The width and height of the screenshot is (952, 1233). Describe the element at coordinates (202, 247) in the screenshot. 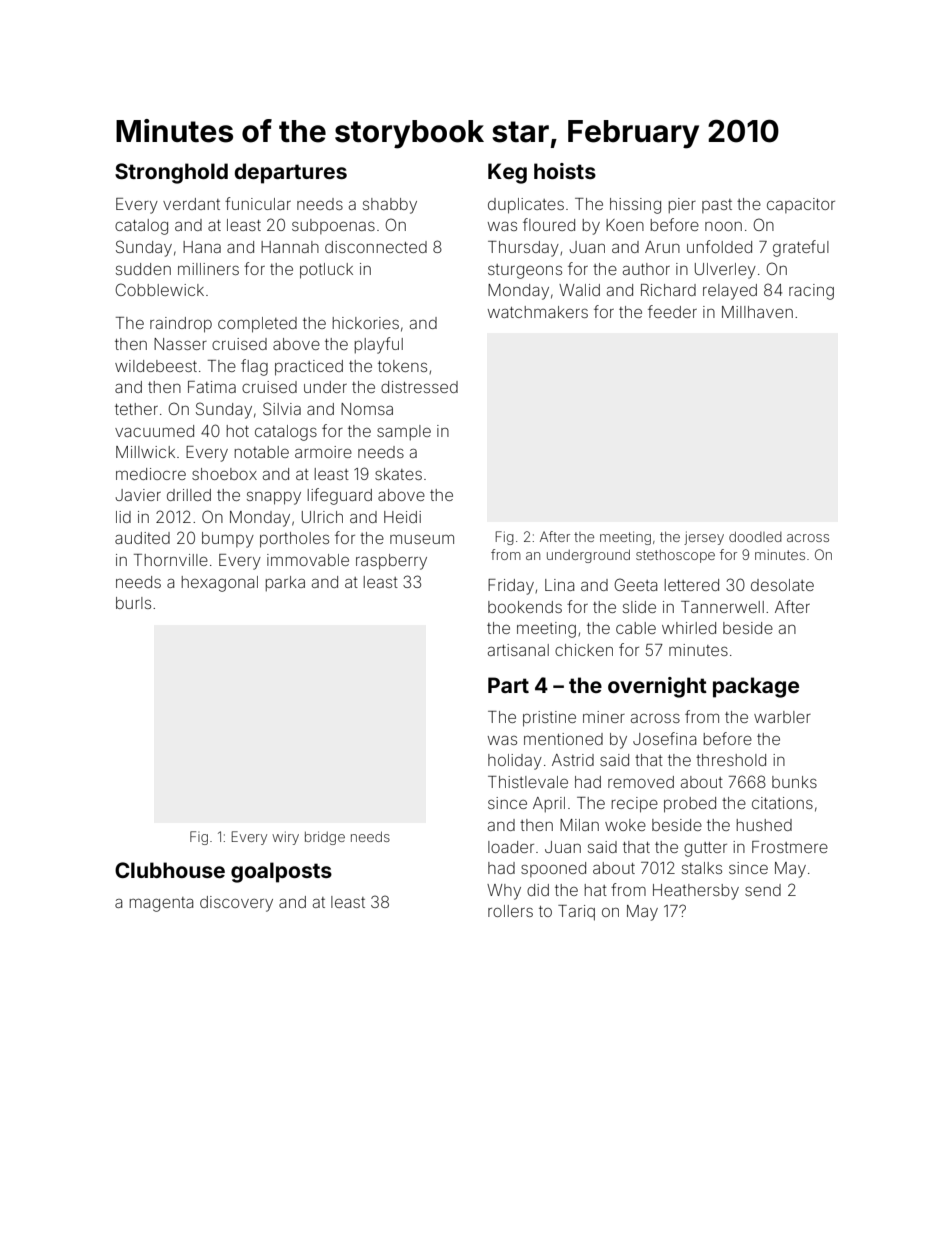

I see `Hana` at that location.
